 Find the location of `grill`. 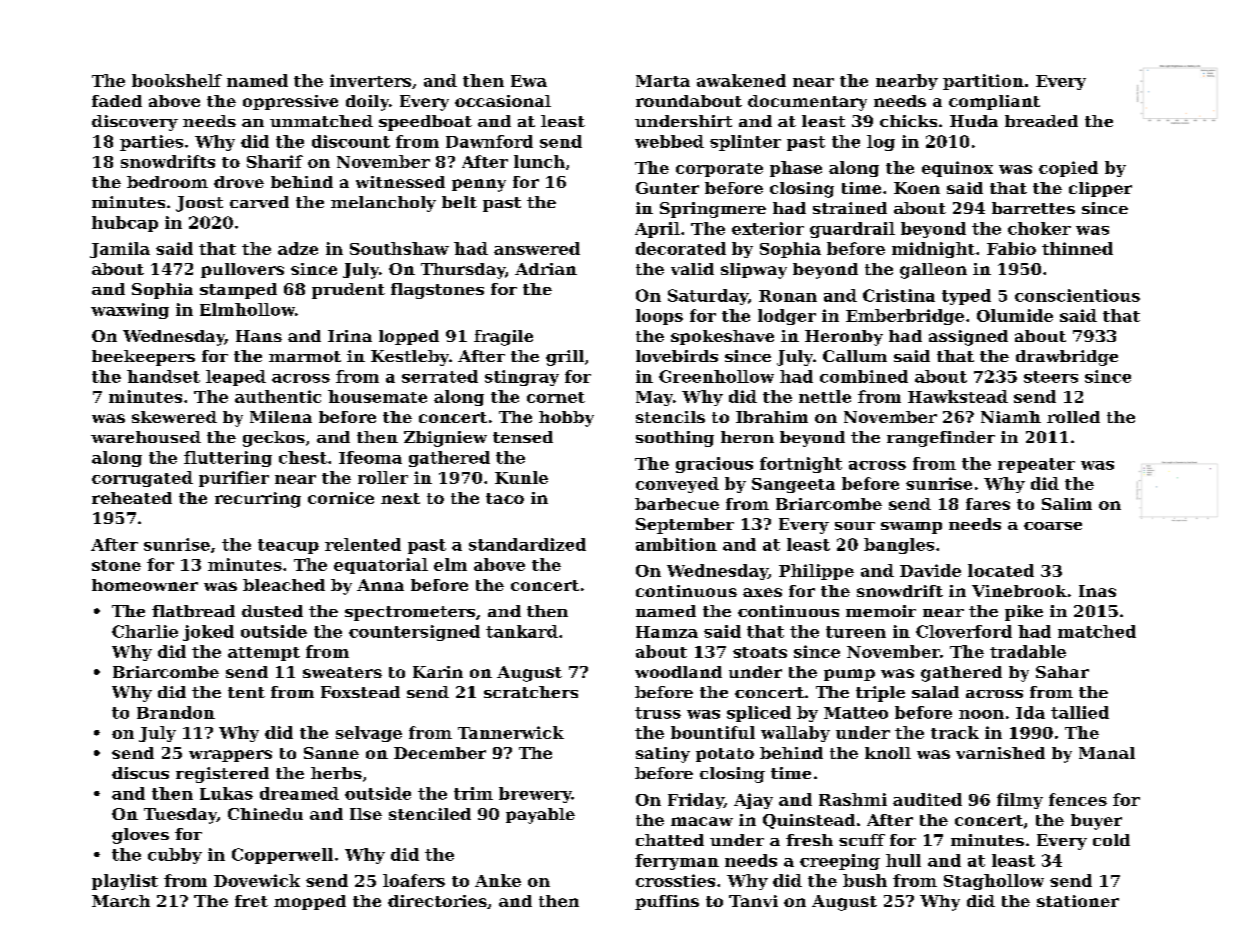

grill is located at coordinates (565, 358).
